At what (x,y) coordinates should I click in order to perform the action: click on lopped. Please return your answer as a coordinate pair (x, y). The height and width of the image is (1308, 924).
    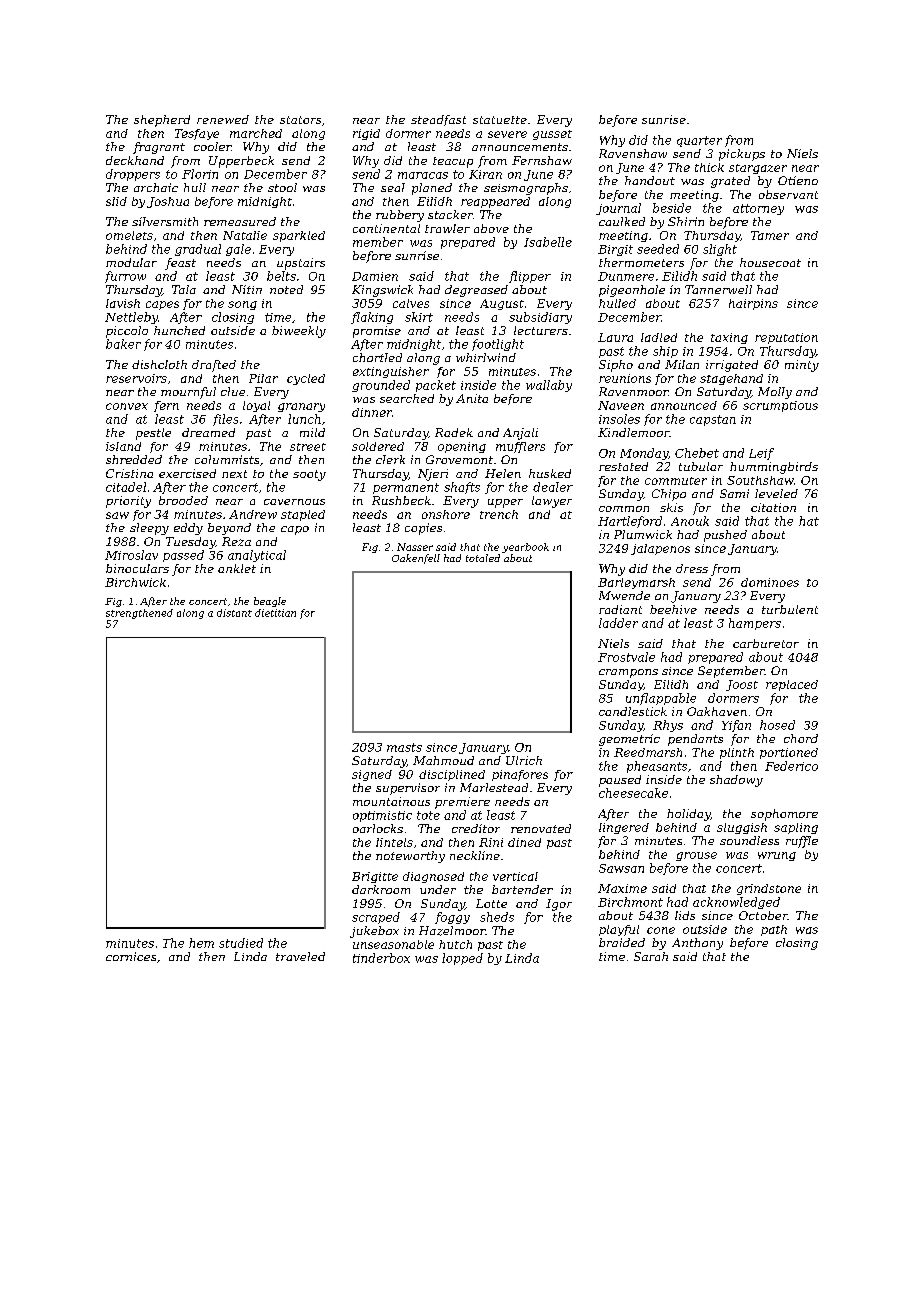
    Looking at the image, I should click on (462, 959).
